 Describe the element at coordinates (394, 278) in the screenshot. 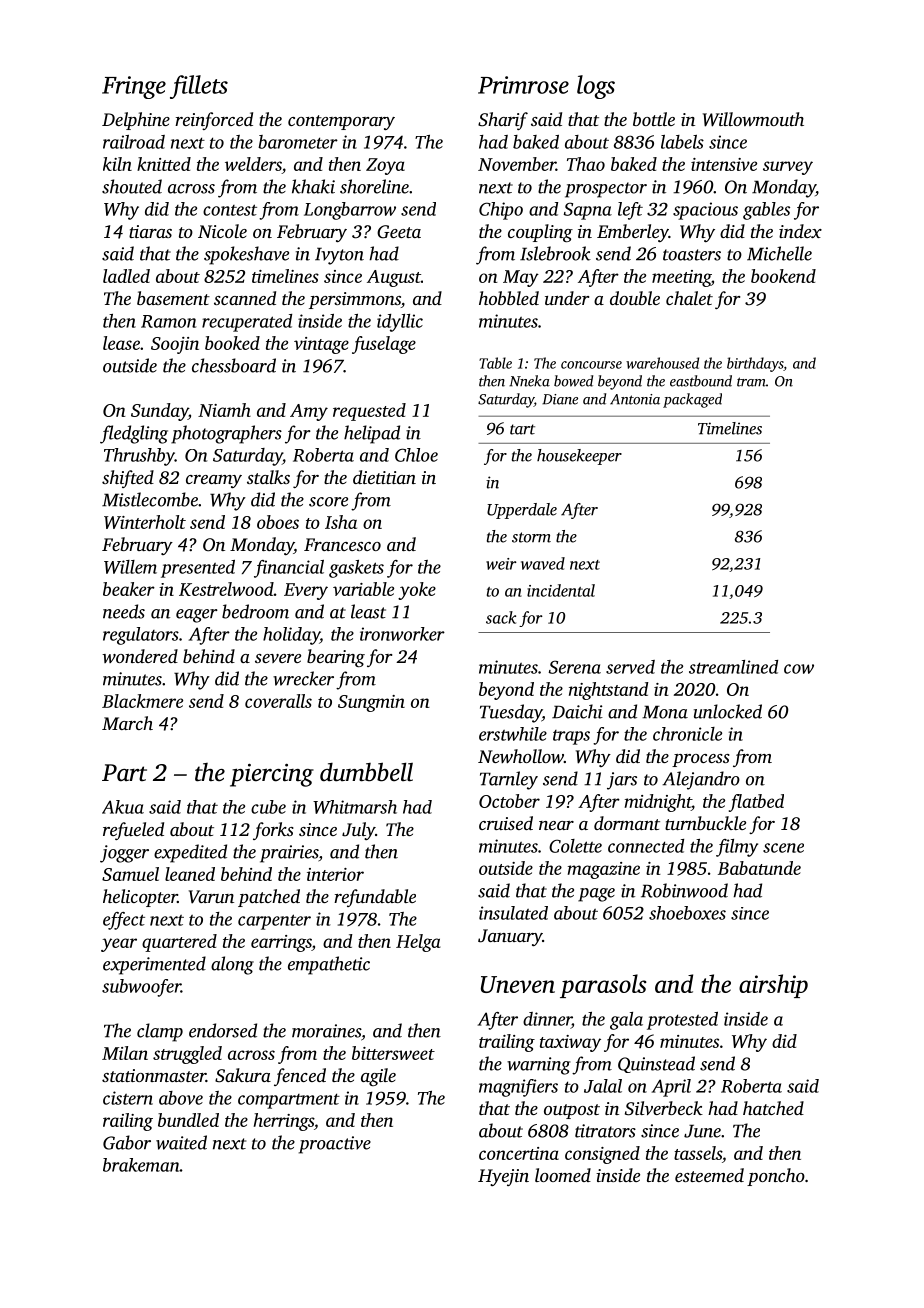

I see `August` at that location.
